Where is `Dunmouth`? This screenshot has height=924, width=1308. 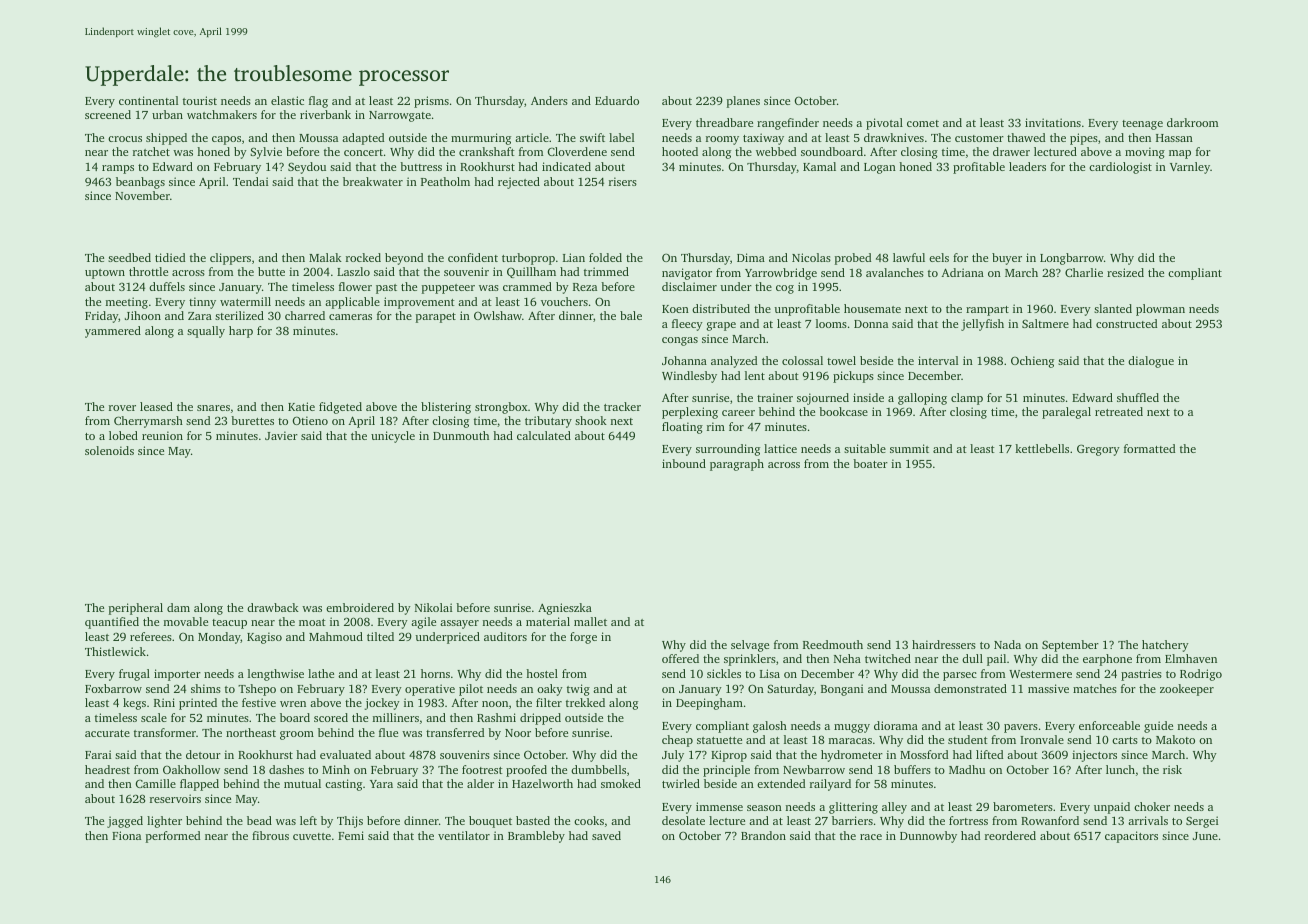 Dunmouth is located at coordinates (461, 435).
